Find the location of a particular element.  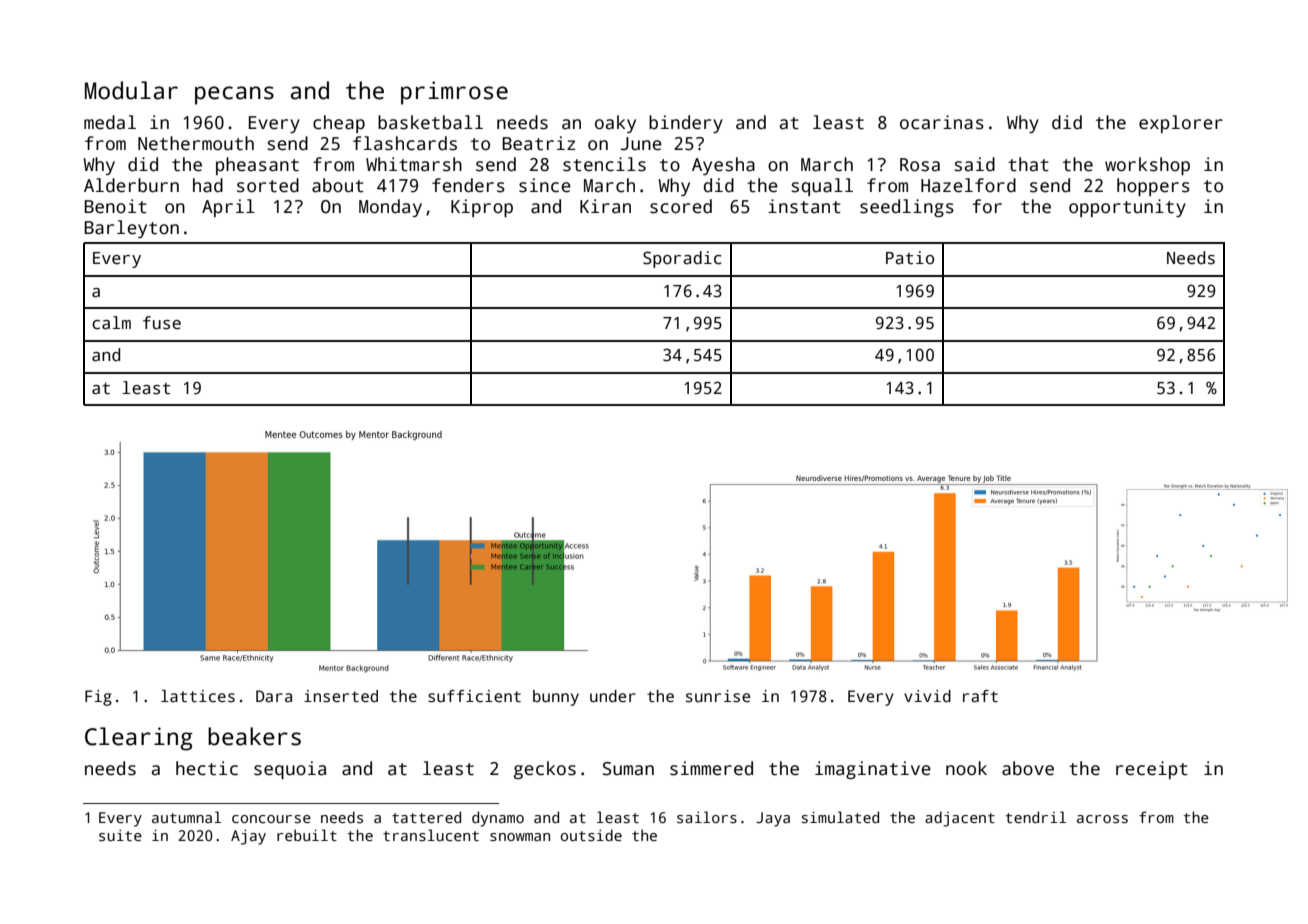

Patio is located at coordinates (910, 258).
